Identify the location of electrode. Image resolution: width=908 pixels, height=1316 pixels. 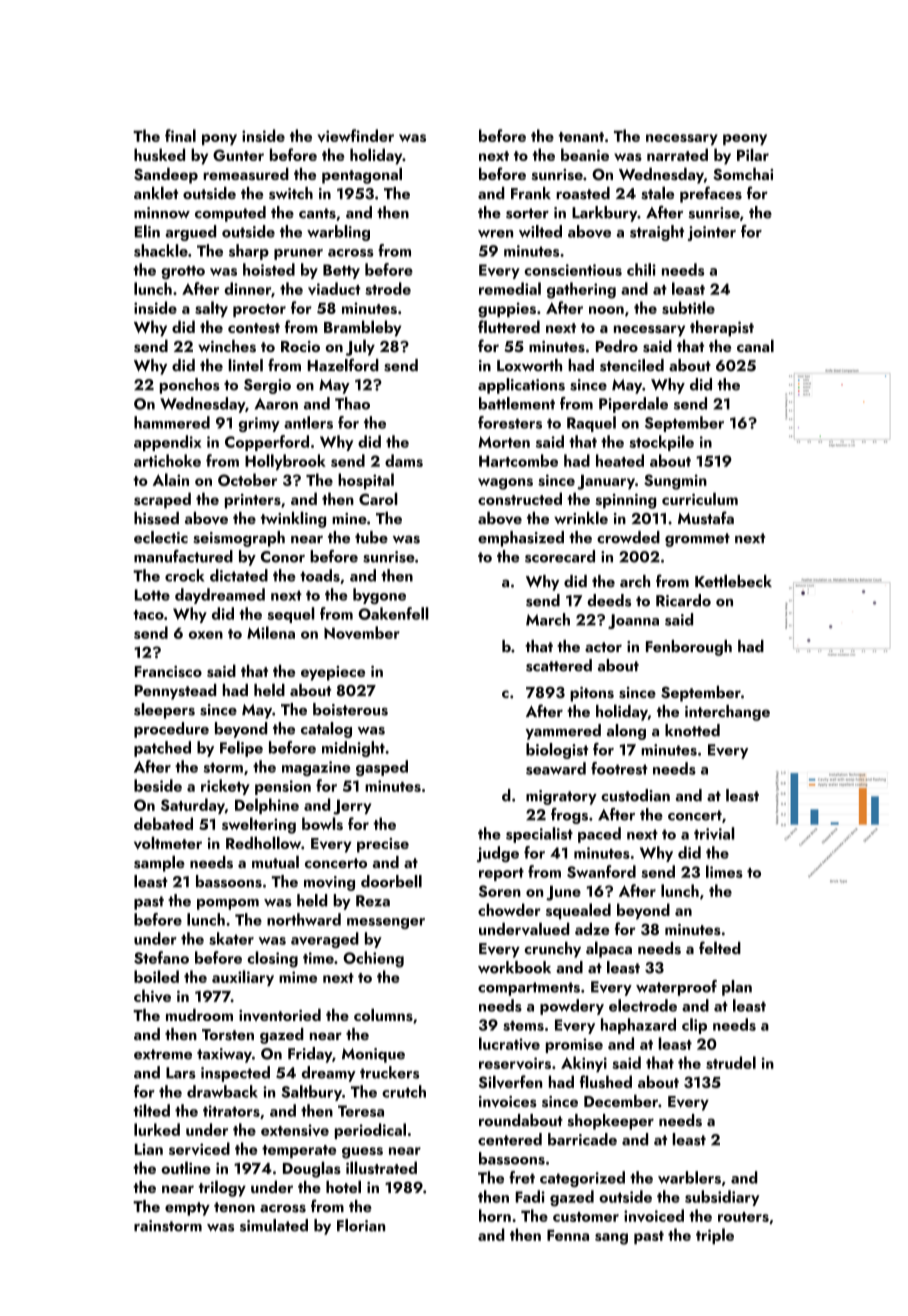
(643, 1005).
